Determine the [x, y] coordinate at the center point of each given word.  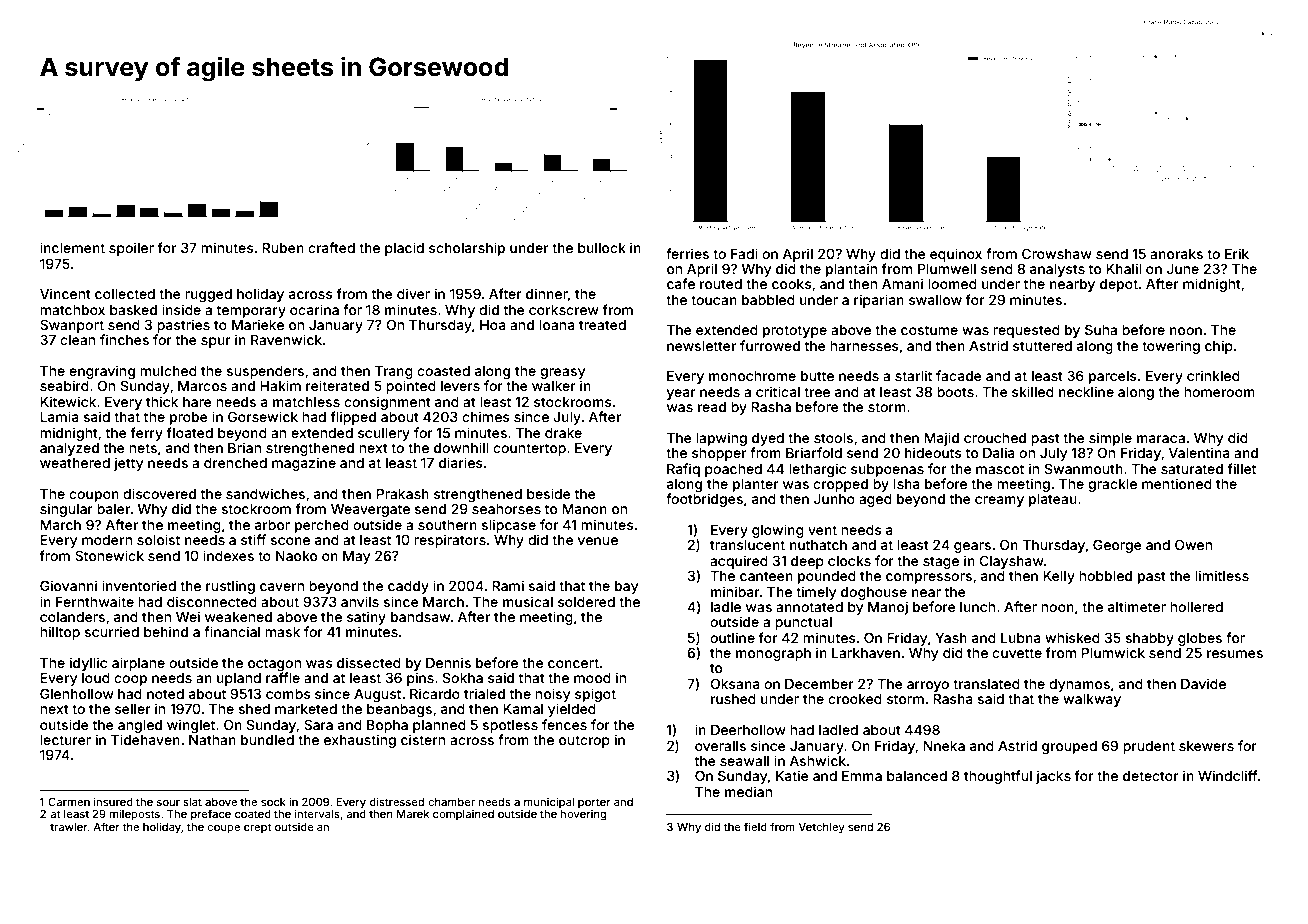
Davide [1203, 683]
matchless [306, 402]
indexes [228, 555]
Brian [244, 447]
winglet [191, 726]
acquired [739, 562]
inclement [72, 247]
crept [257, 828]
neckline [1086, 391]
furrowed [770, 345]
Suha [1101, 329]
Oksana [735, 683]
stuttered [1042, 346]
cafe [681, 283]
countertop [529, 449]
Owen [1193, 544]
